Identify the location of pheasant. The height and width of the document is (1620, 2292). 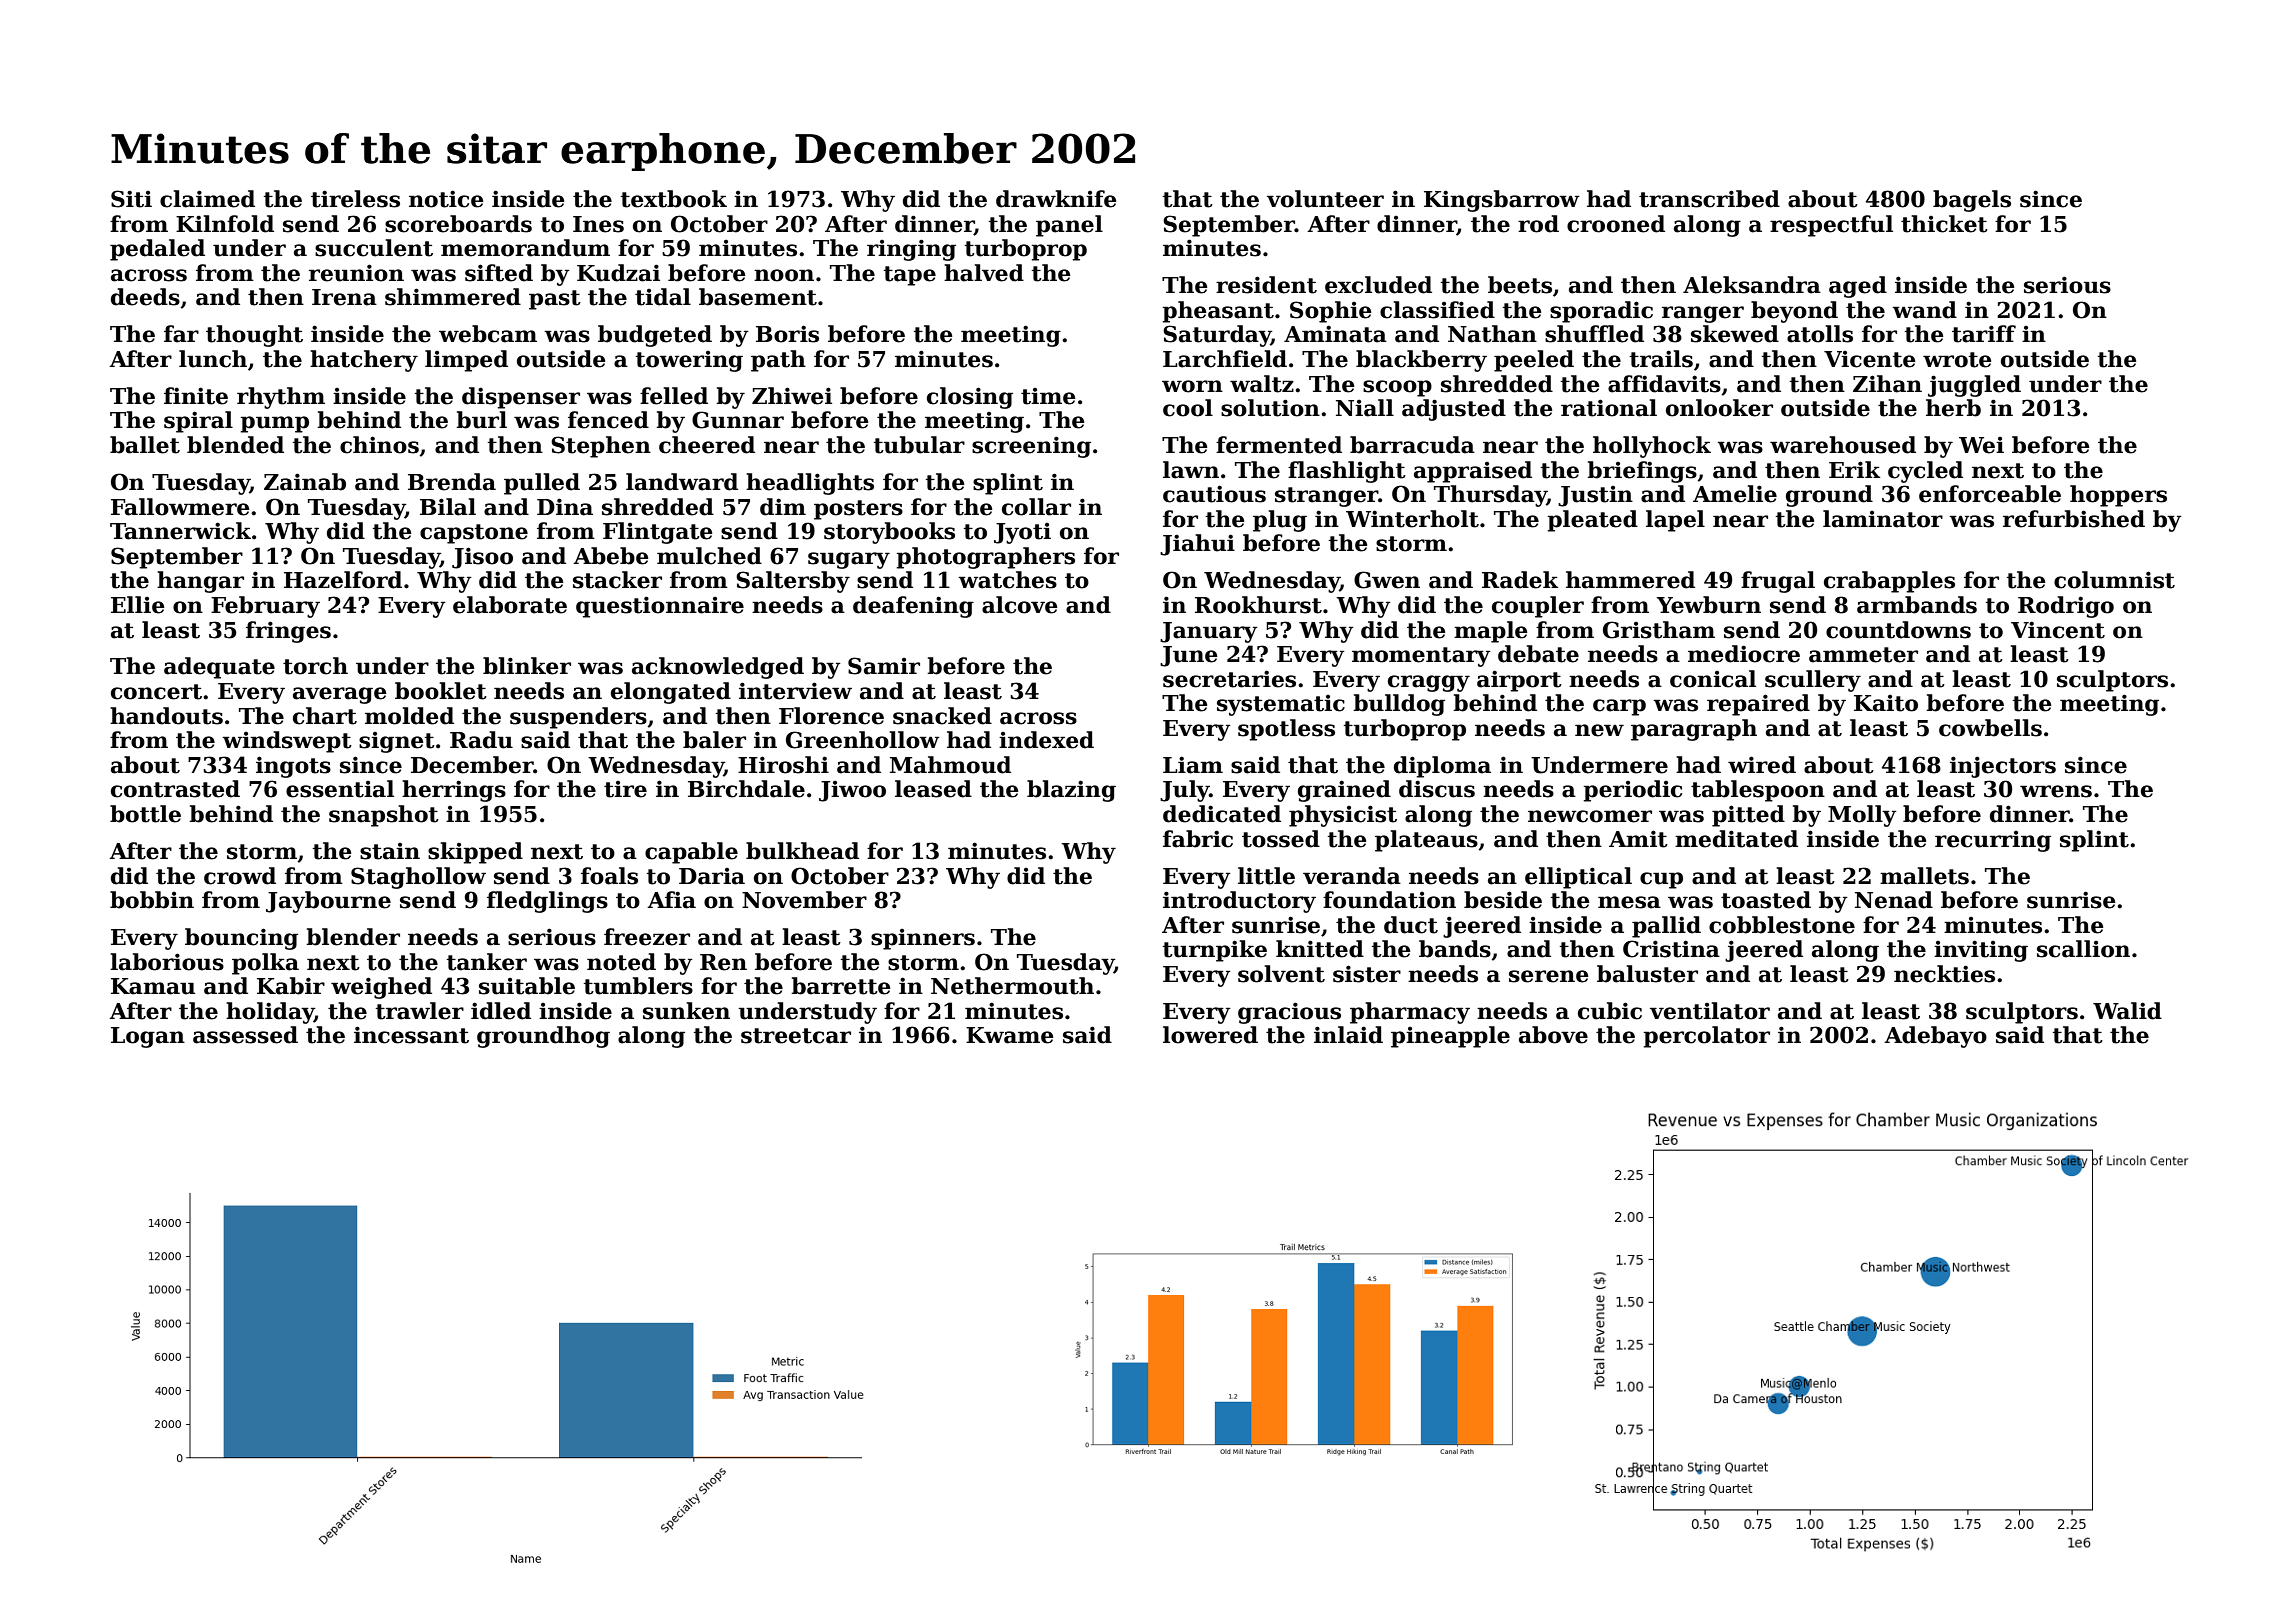
(1218, 312).
